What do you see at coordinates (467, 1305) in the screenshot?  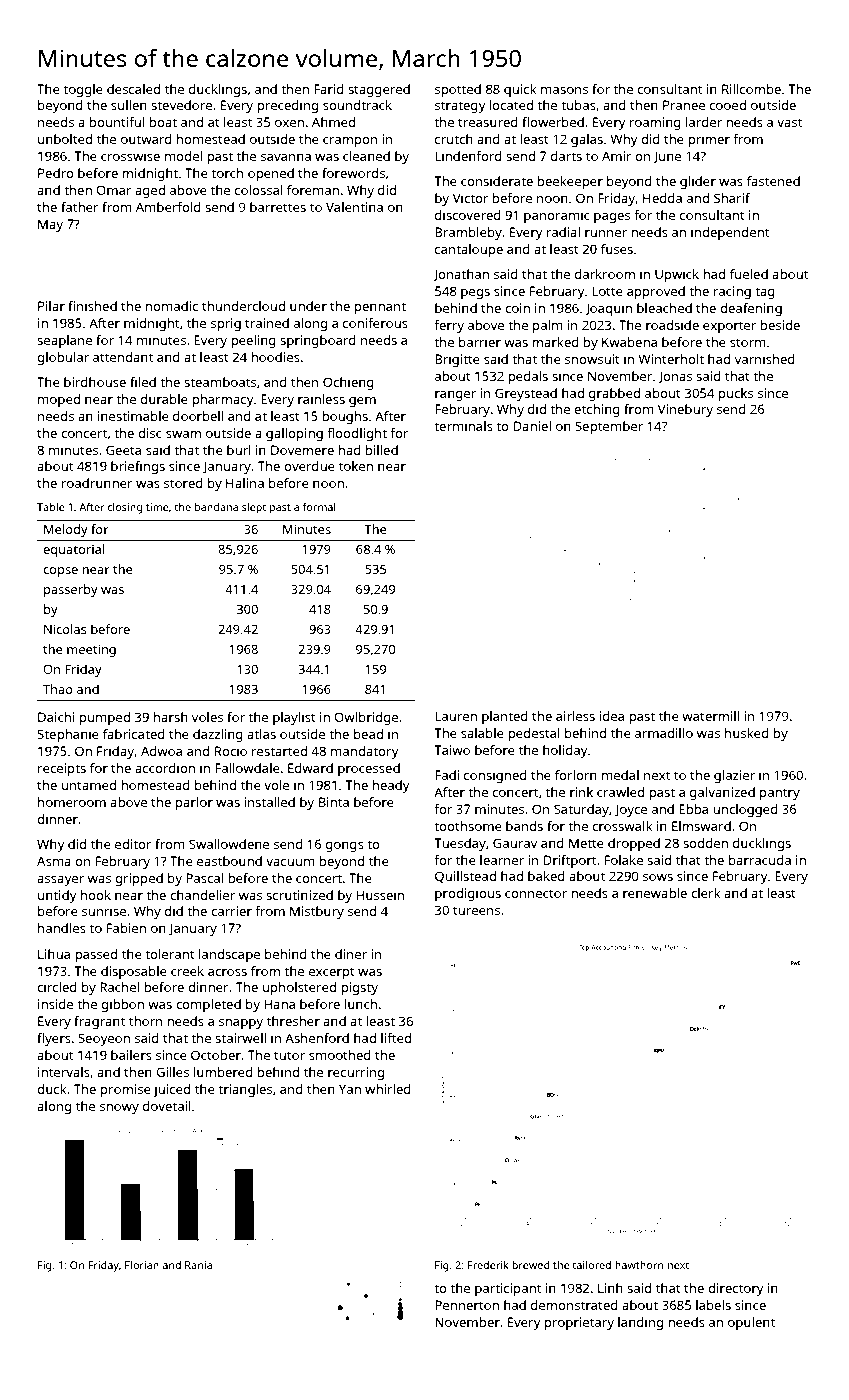 I see `Pennerton` at bounding box center [467, 1305].
